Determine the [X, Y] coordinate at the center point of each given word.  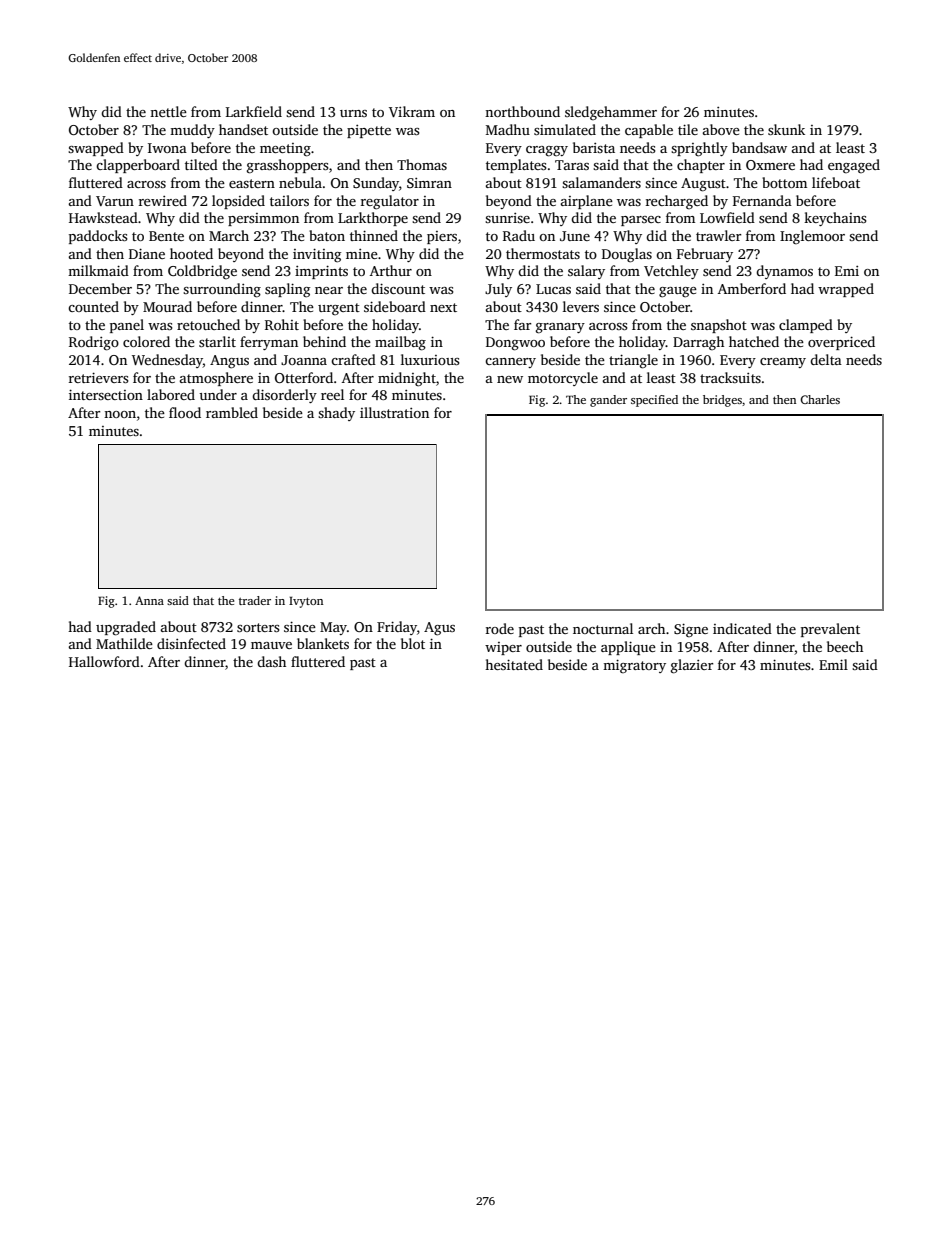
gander [608, 401]
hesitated [514, 664]
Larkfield [254, 111]
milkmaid [98, 270]
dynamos [784, 272]
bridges [722, 401]
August [703, 185]
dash [271, 661]
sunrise [507, 218]
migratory [634, 666]
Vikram [412, 111]
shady [336, 414]
